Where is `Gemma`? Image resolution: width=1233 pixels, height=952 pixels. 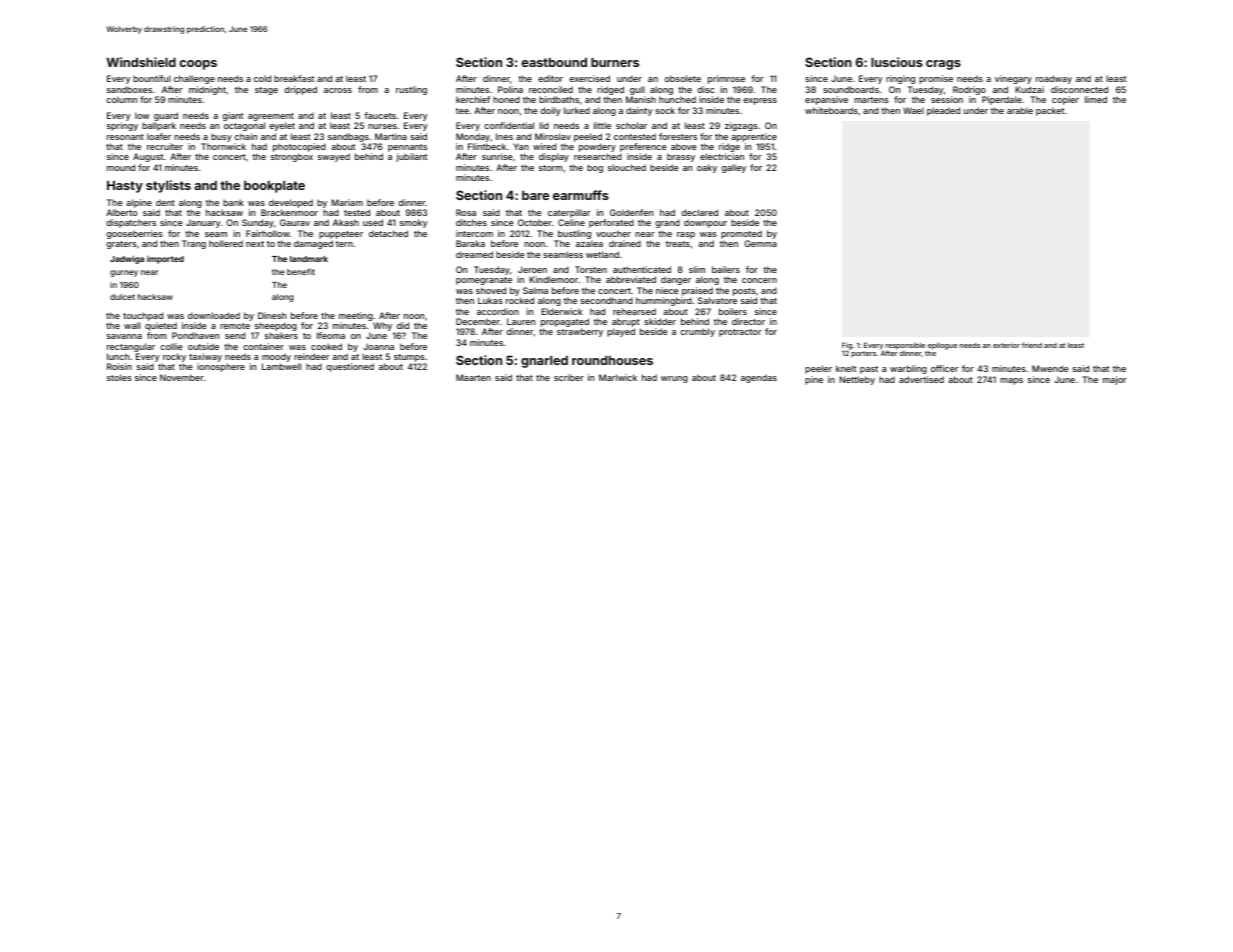 Gemma is located at coordinates (761, 243).
